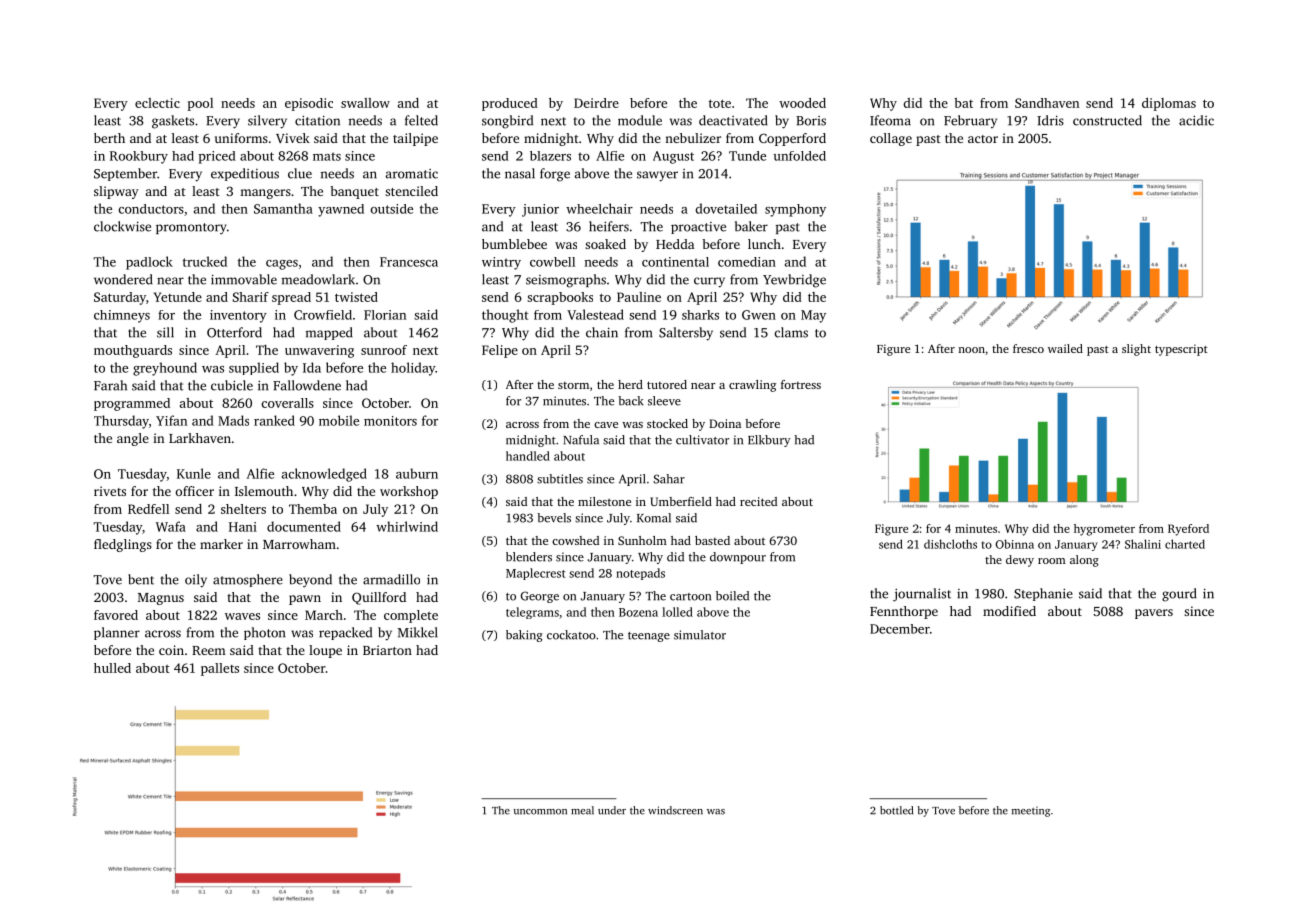  What do you see at coordinates (1169, 104) in the document?
I see `diplomas` at bounding box center [1169, 104].
